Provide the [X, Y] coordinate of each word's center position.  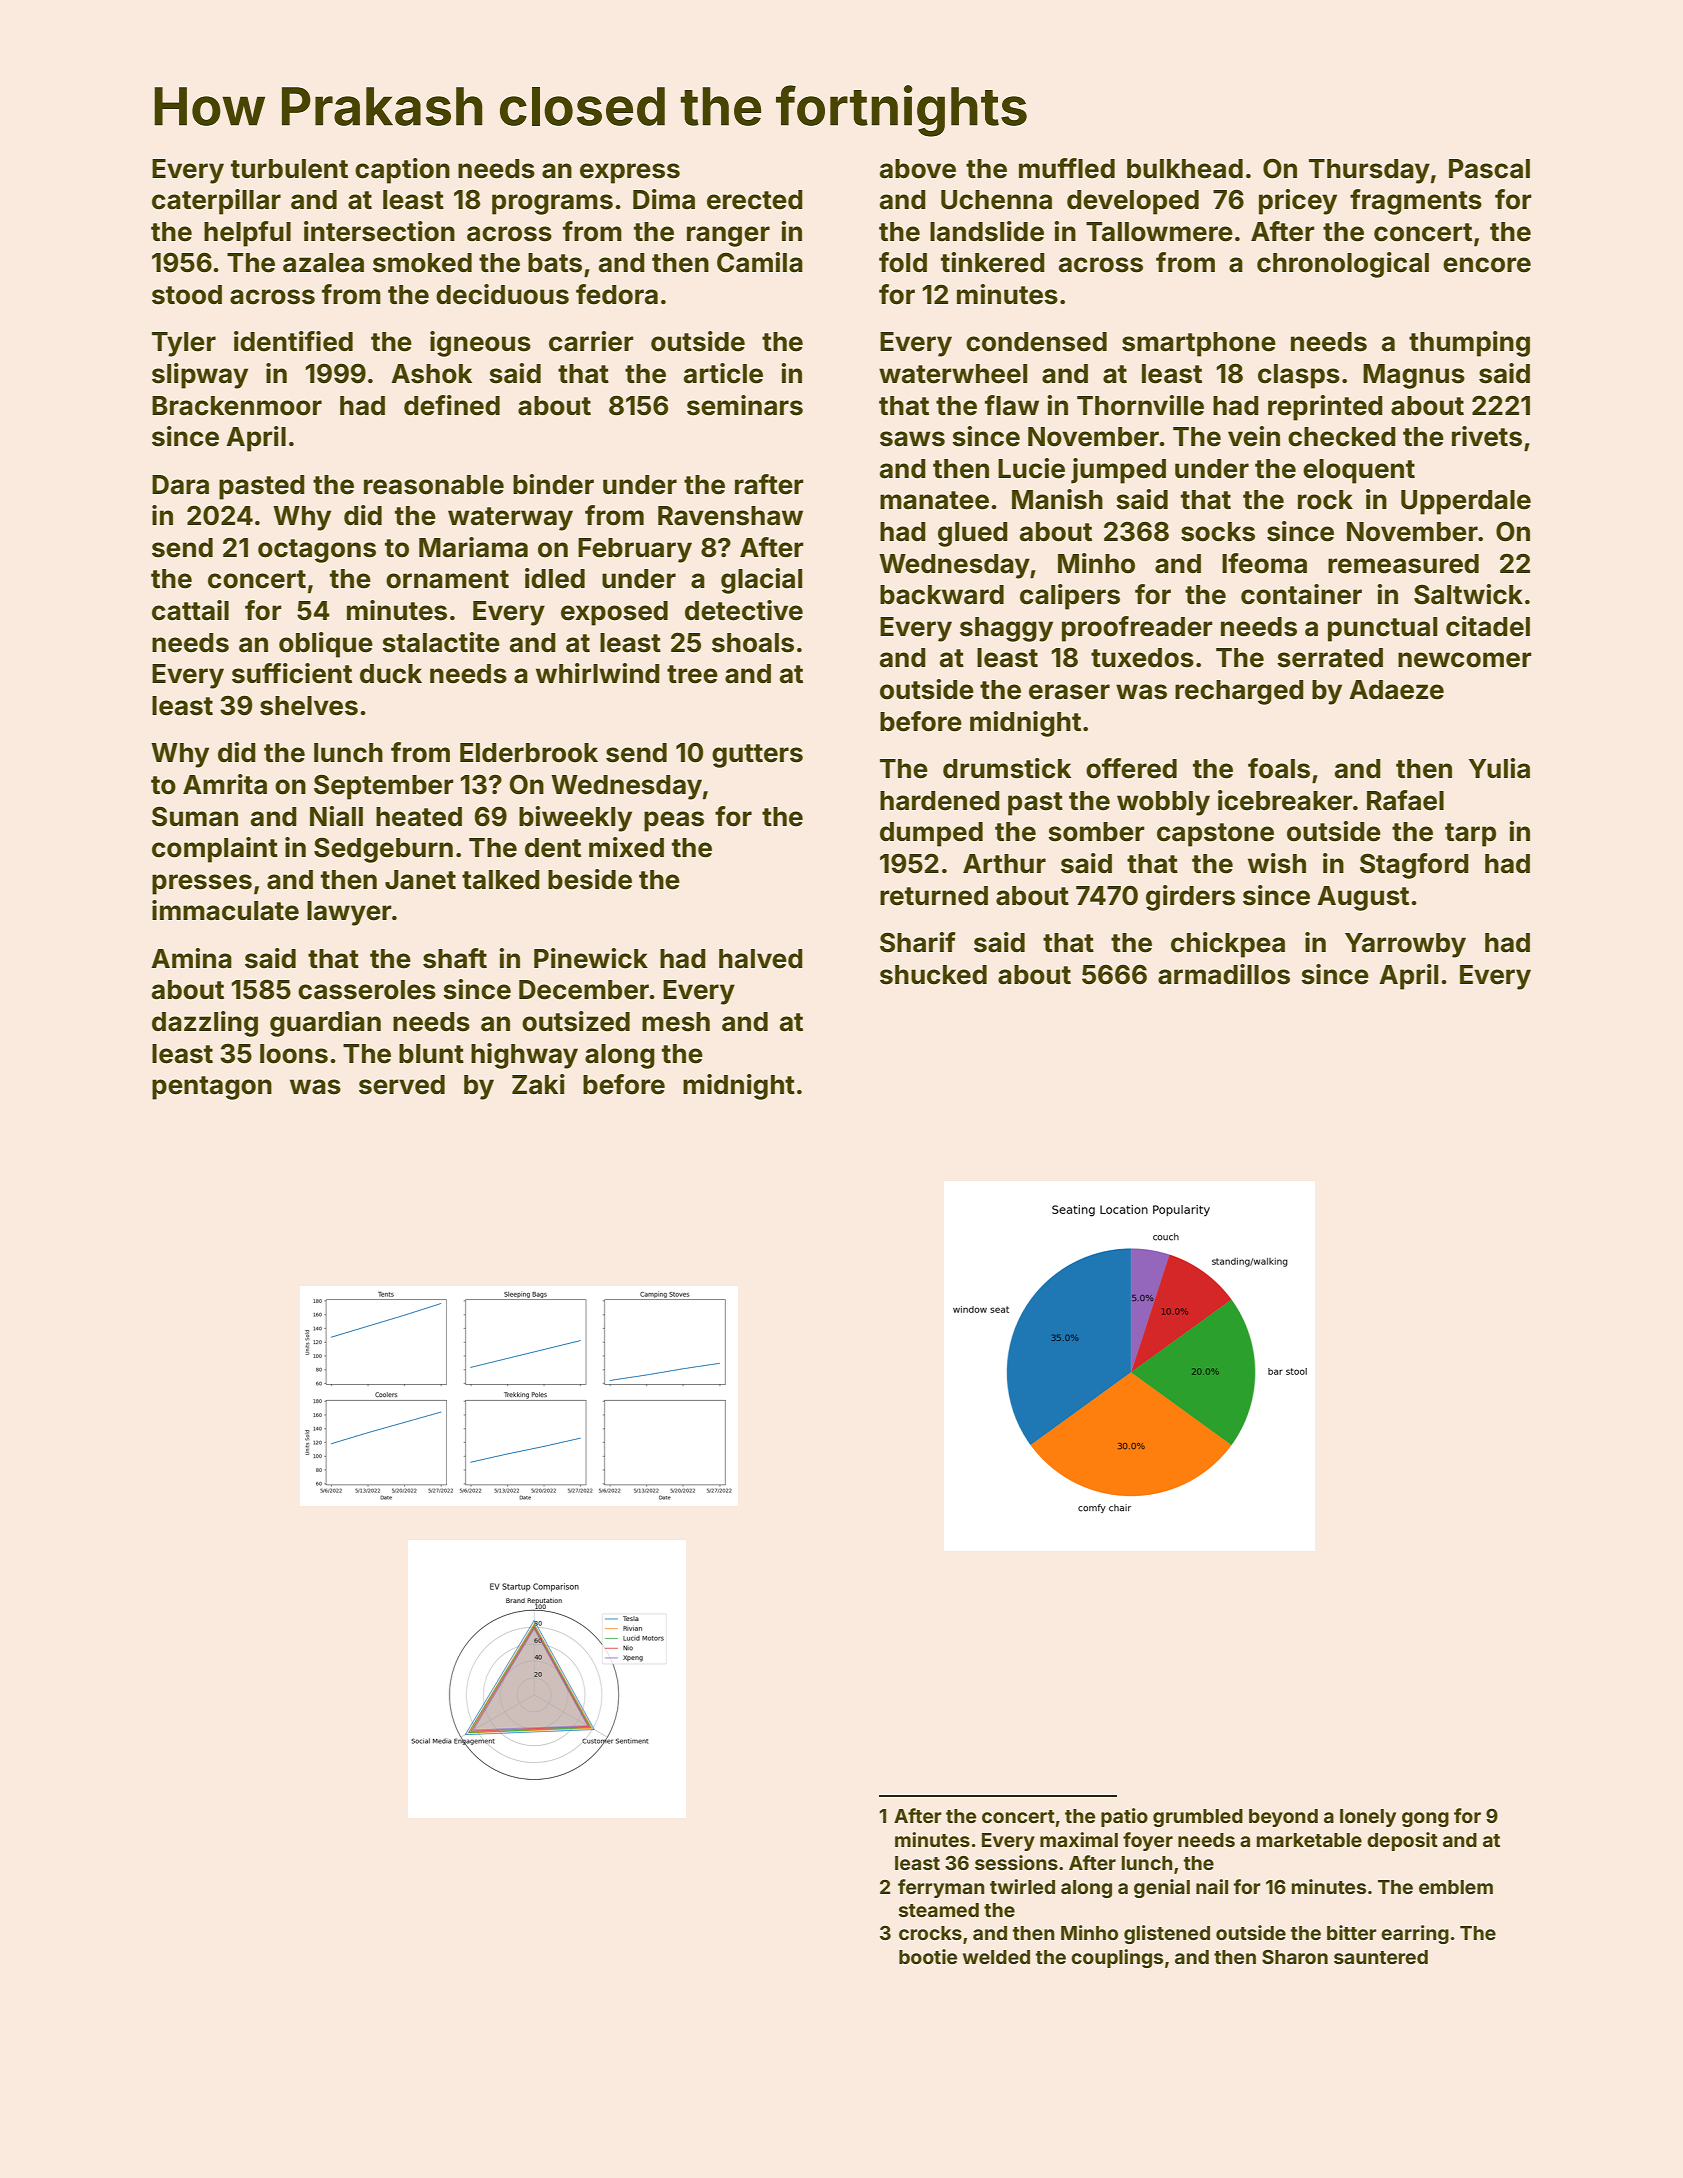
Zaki [538, 1084]
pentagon [212, 1088]
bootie [928, 1956]
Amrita [225, 784]
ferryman [941, 1888]
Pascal [1489, 169]
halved [761, 959]
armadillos [1224, 974]
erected [755, 200]
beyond [1283, 1818]
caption [402, 171]
